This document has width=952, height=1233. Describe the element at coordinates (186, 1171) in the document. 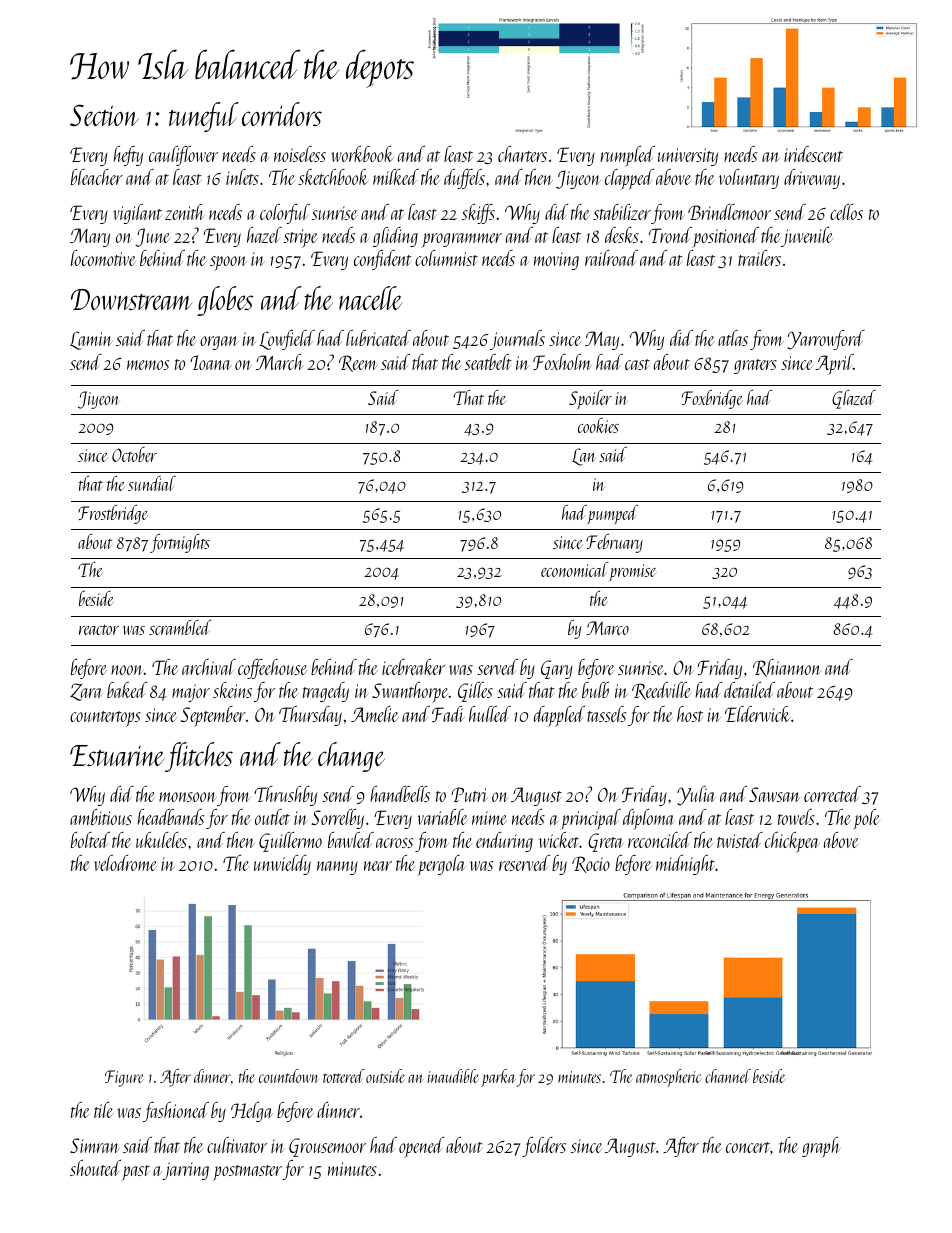

I see `jarring` at that location.
